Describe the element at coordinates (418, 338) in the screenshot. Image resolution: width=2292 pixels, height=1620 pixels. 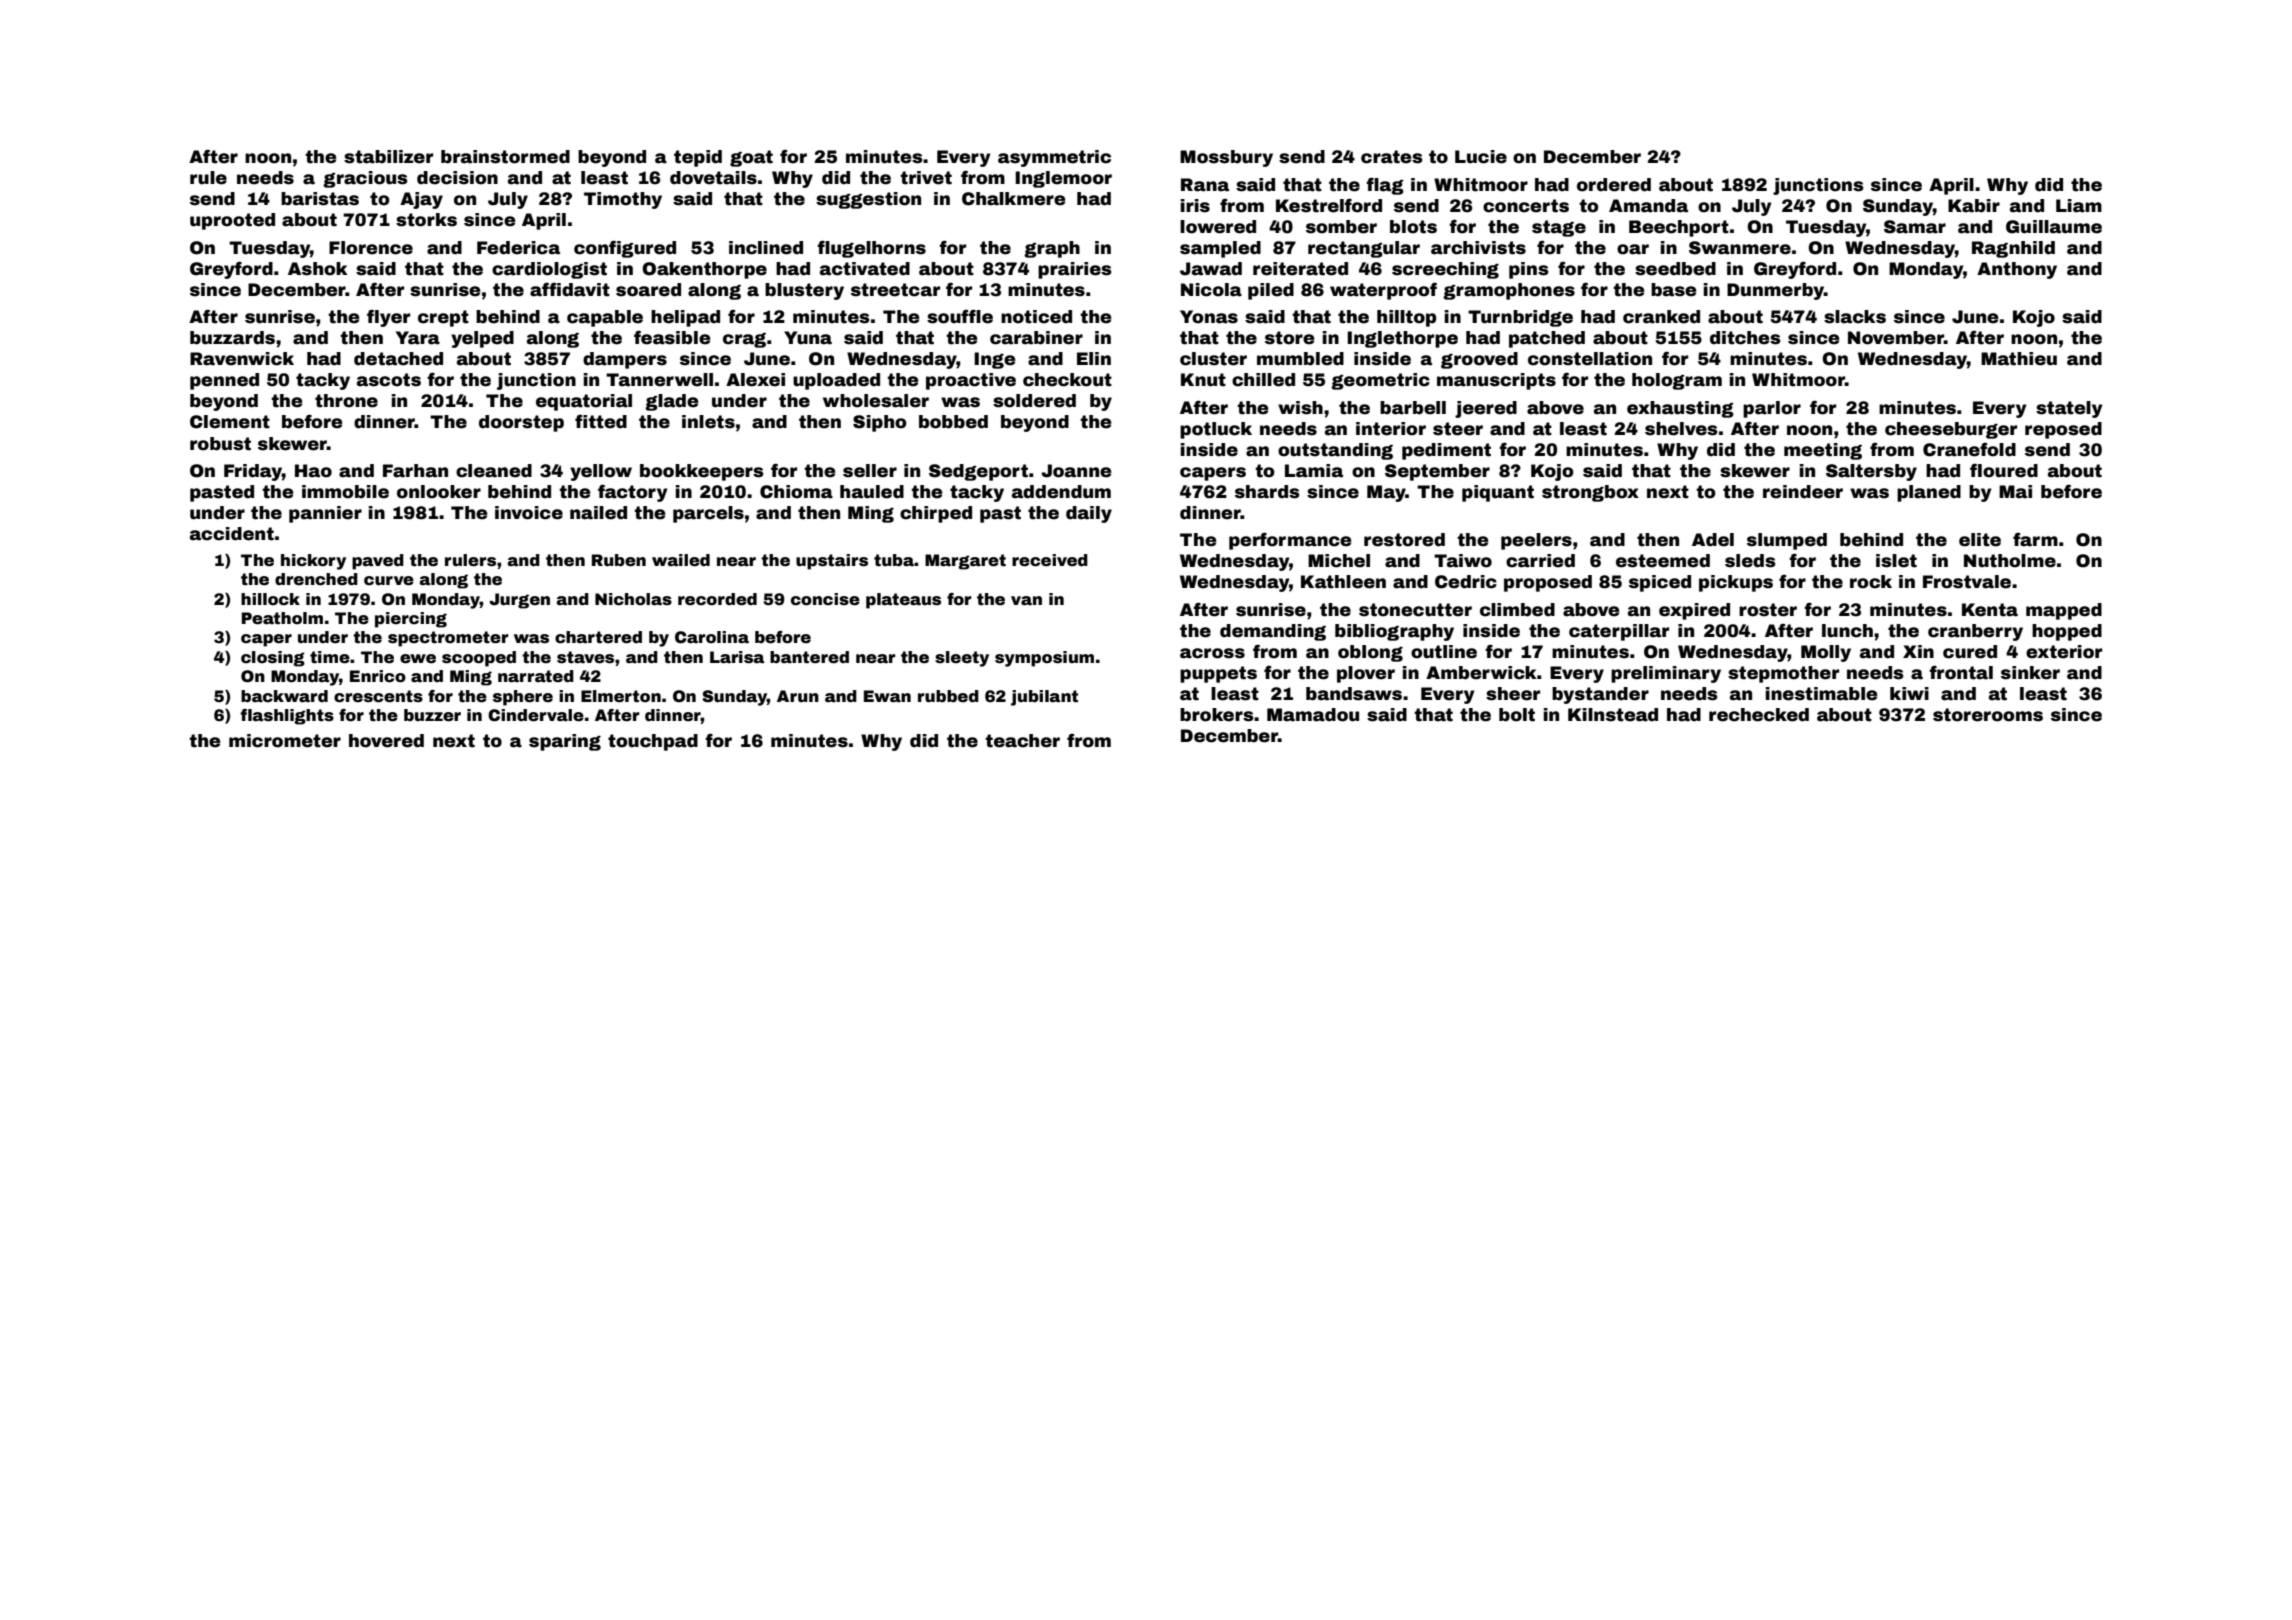
I see `Yara` at that location.
